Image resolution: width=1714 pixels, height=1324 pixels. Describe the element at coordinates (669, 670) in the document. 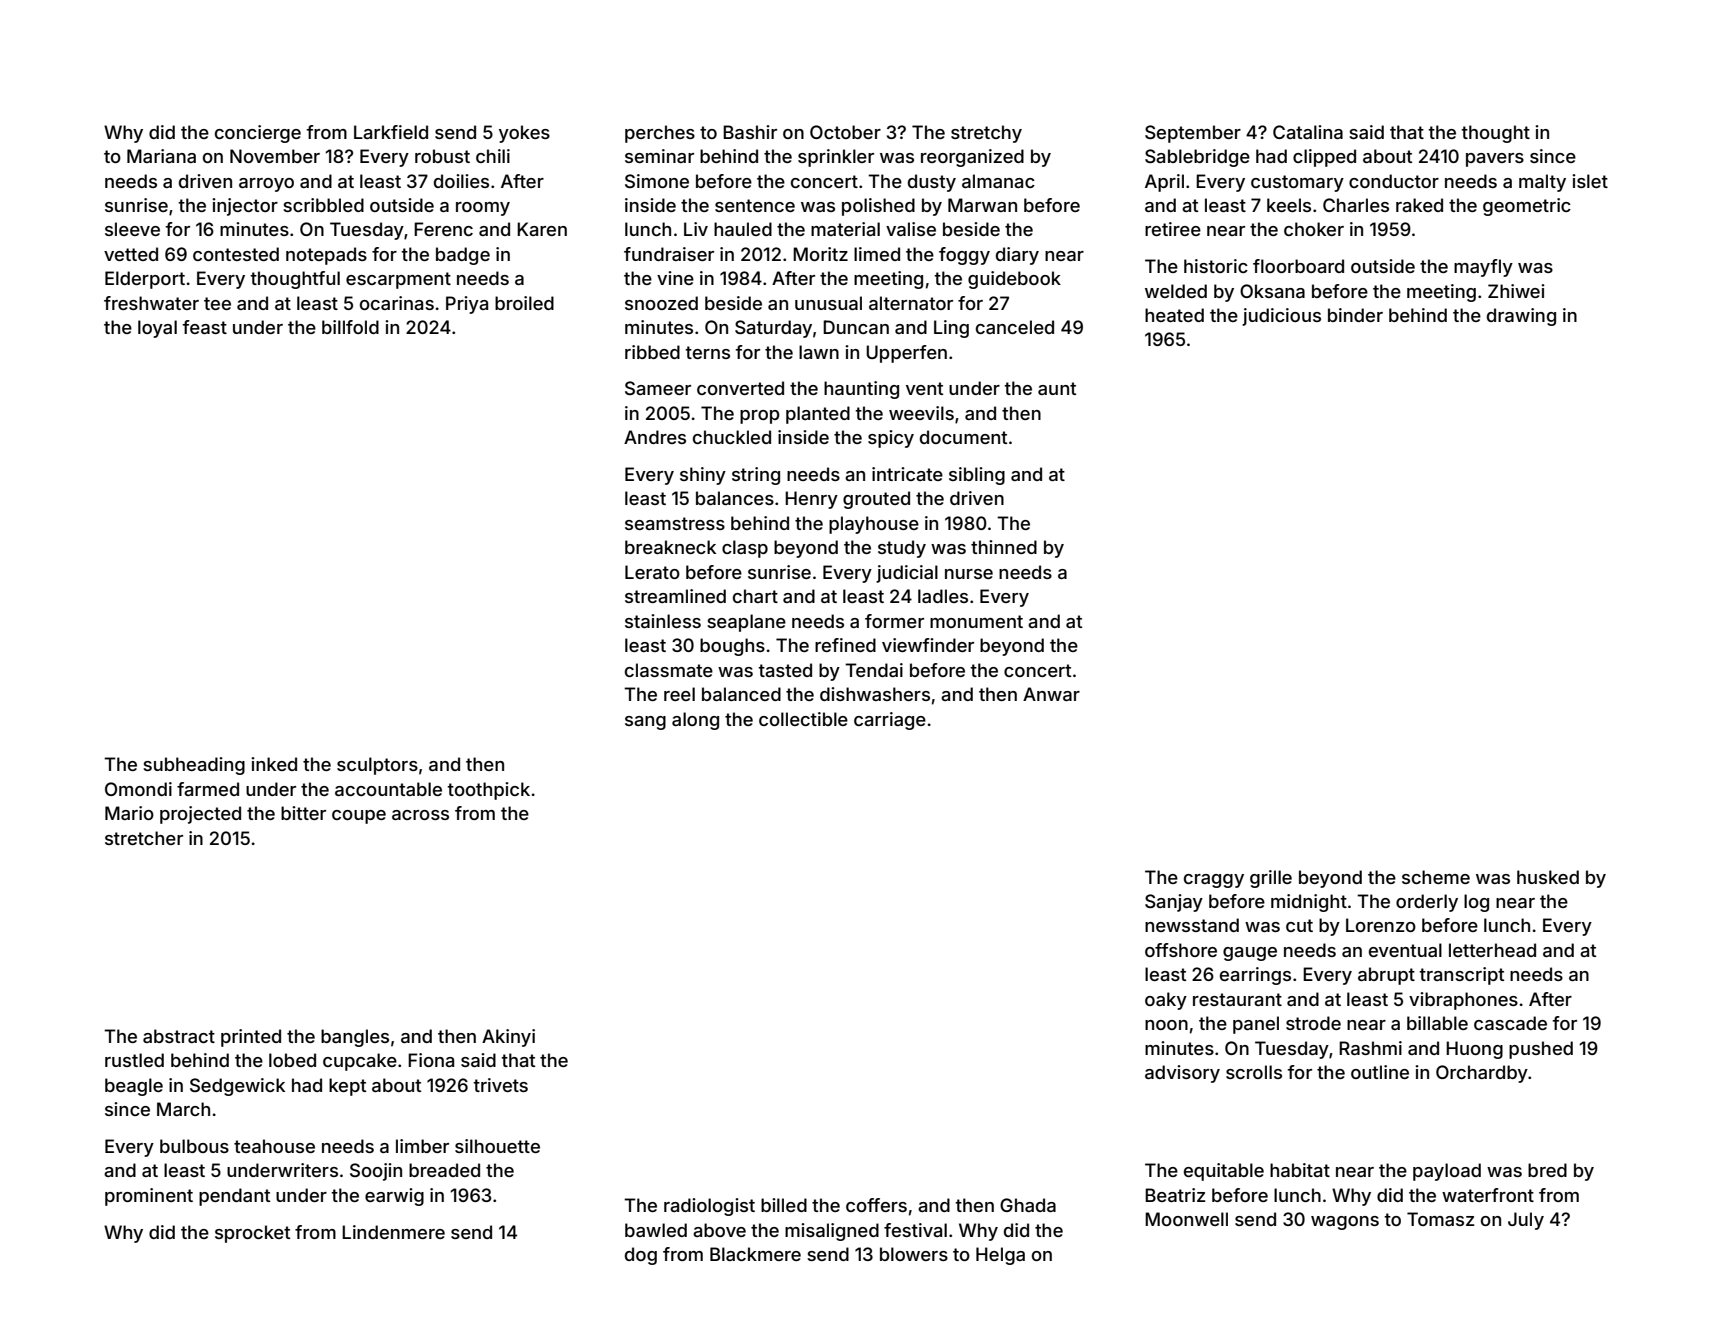

I see `classmate` at that location.
